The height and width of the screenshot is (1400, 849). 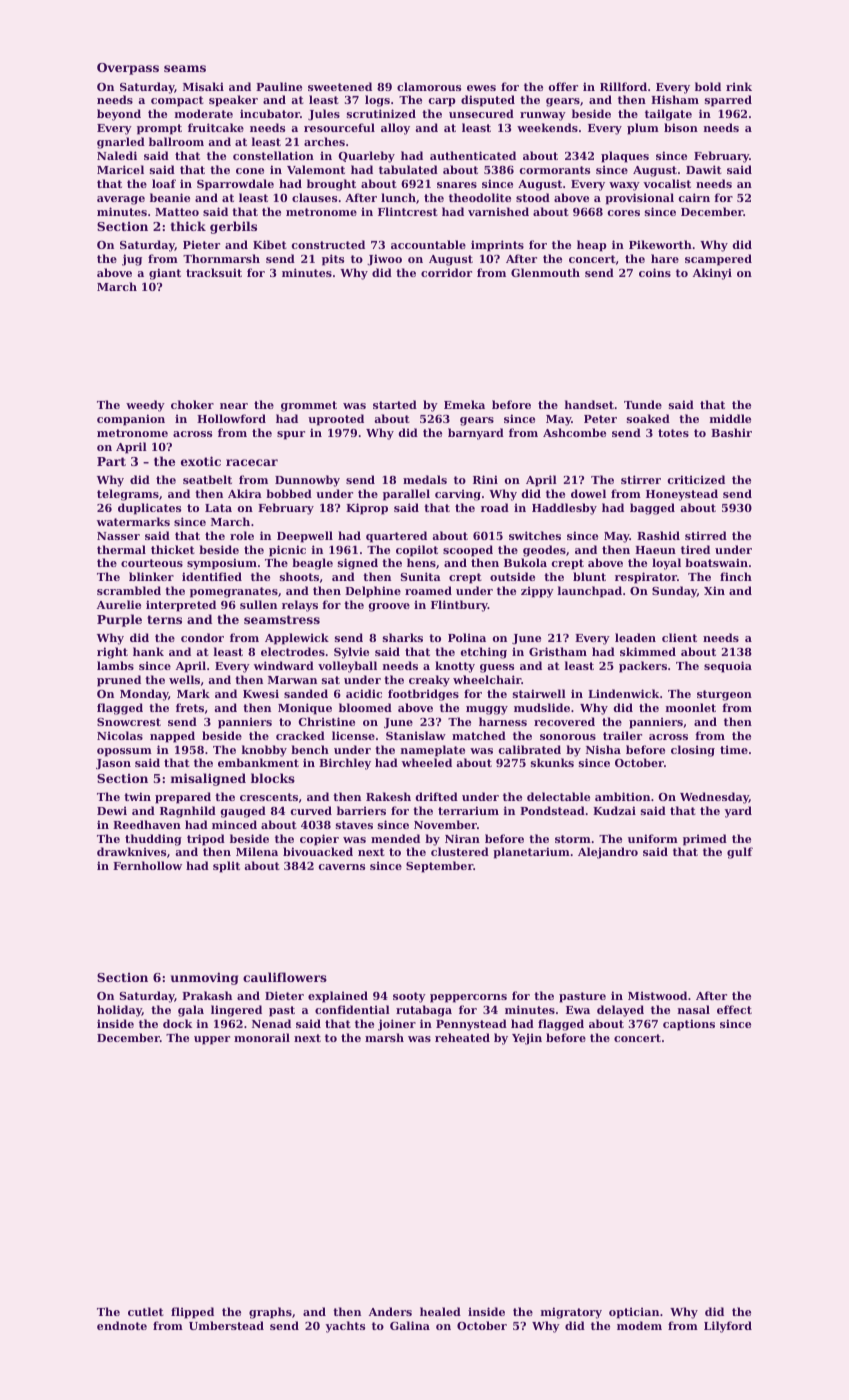 What do you see at coordinates (693, 1009) in the screenshot?
I see `nasal` at bounding box center [693, 1009].
